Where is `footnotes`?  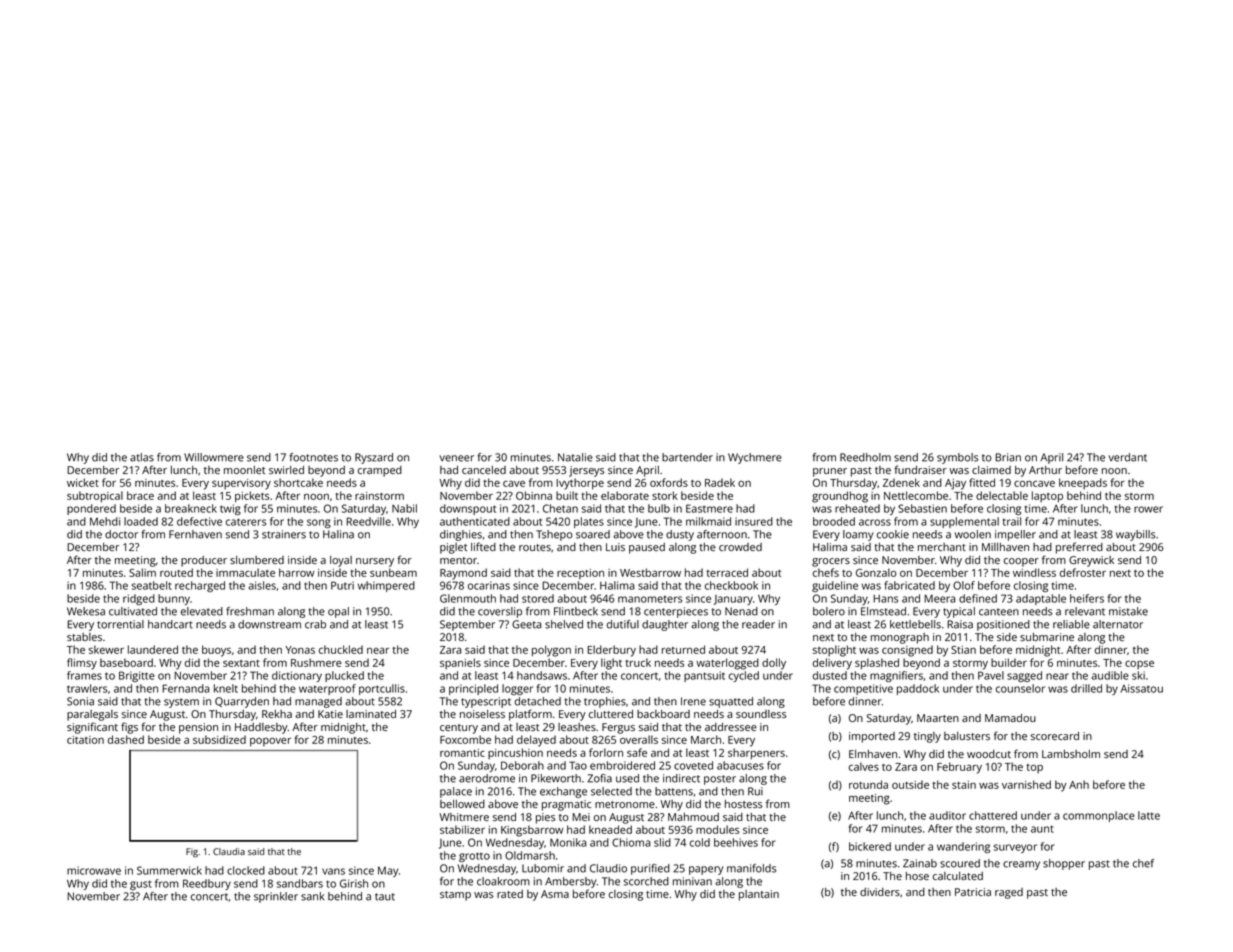 footnotes is located at coordinates (314, 457).
